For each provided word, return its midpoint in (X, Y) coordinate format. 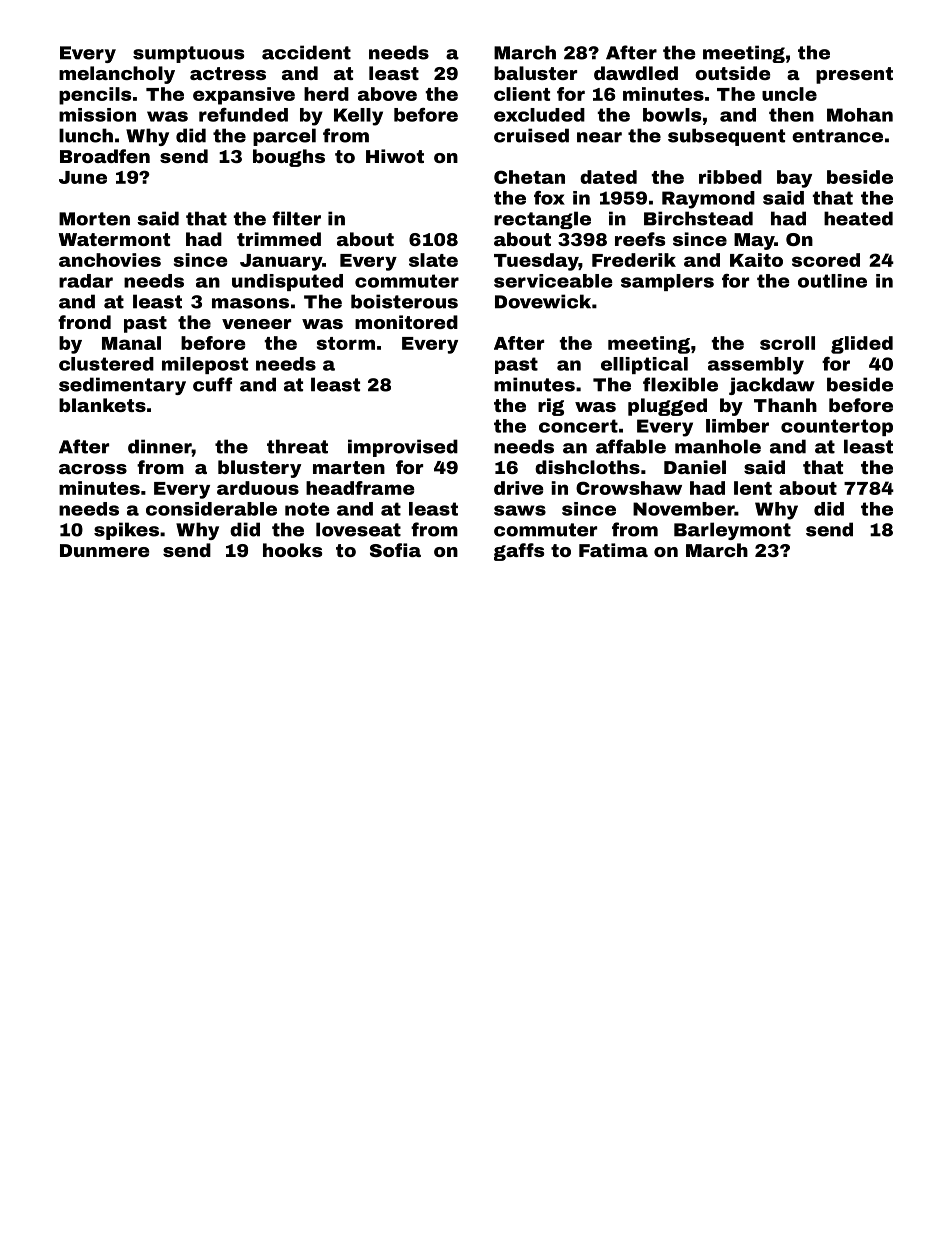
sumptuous (188, 54)
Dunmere (104, 550)
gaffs (519, 552)
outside (732, 73)
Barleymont (732, 531)
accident (306, 52)
